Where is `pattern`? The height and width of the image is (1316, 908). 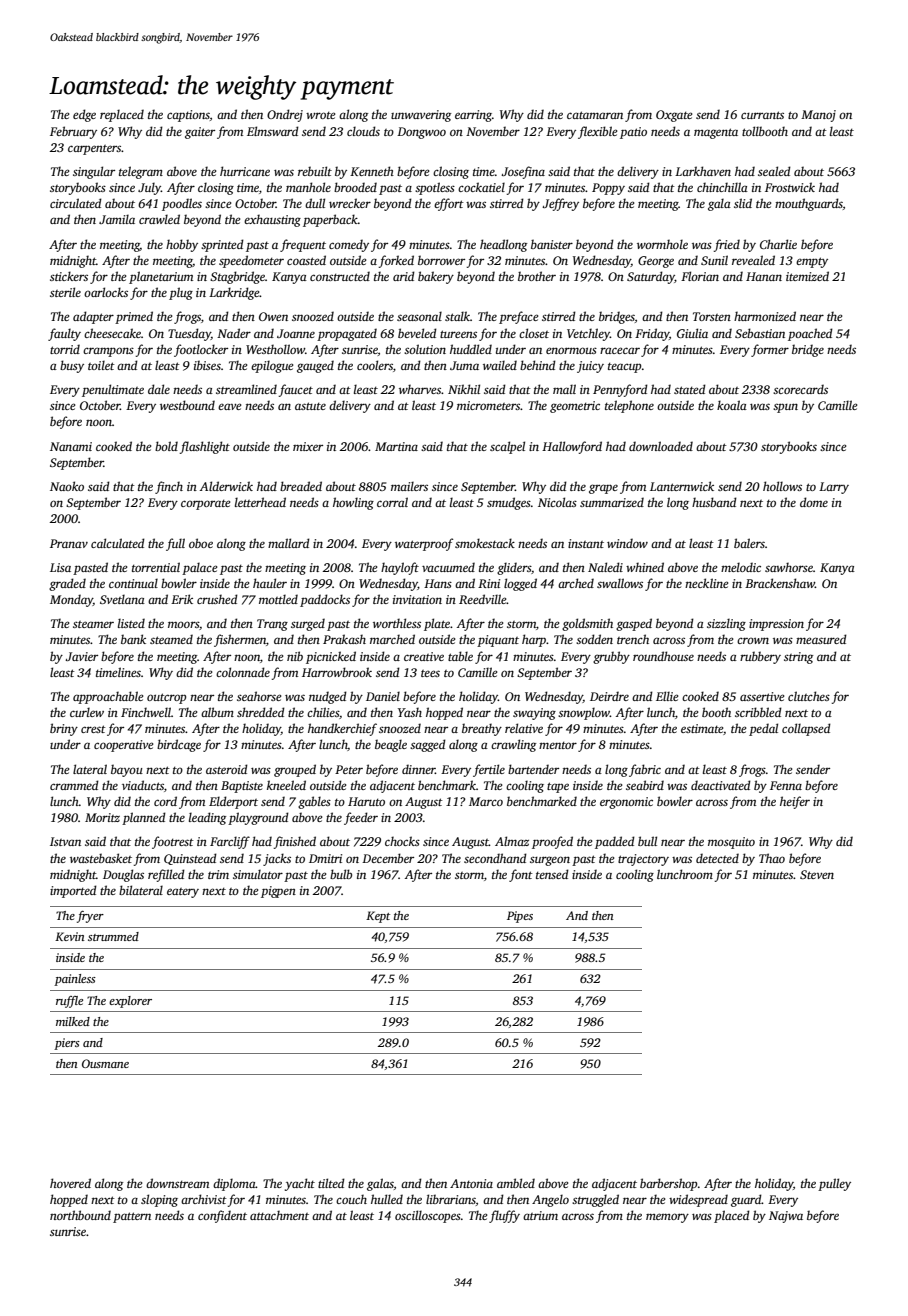 pattern is located at coordinates (132, 1217).
